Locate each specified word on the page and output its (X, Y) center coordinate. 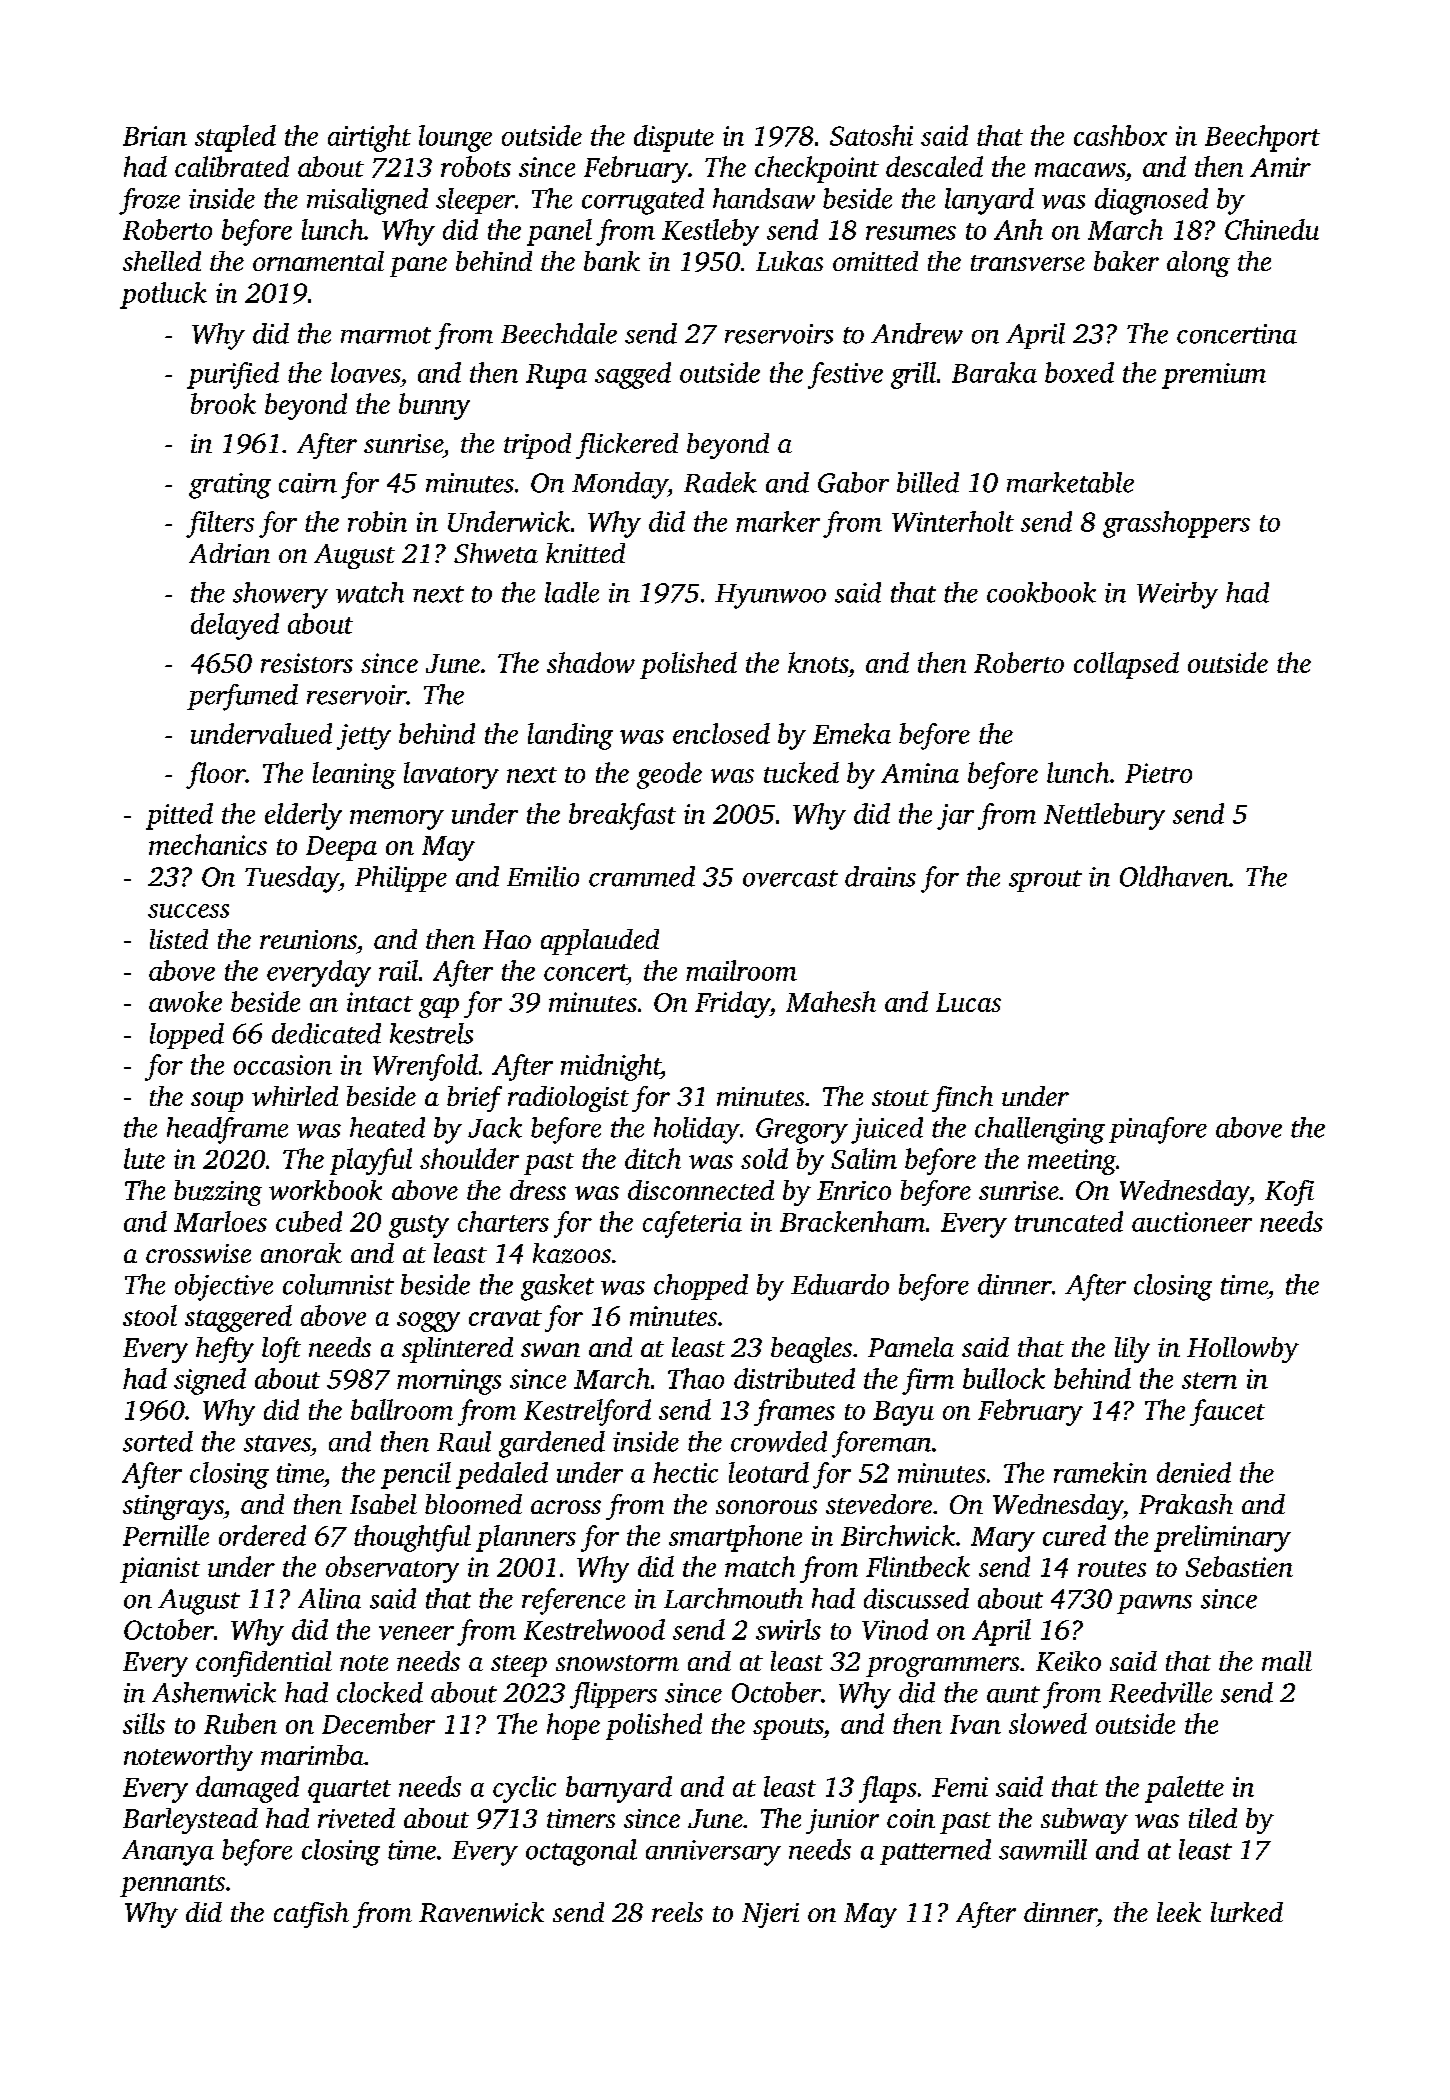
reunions (308, 939)
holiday (697, 1130)
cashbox (1120, 135)
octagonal (581, 1852)
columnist (338, 1284)
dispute (674, 138)
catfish (311, 1915)
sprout (1045, 881)
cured (1074, 1535)
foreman (881, 1444)
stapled (235, 138)
